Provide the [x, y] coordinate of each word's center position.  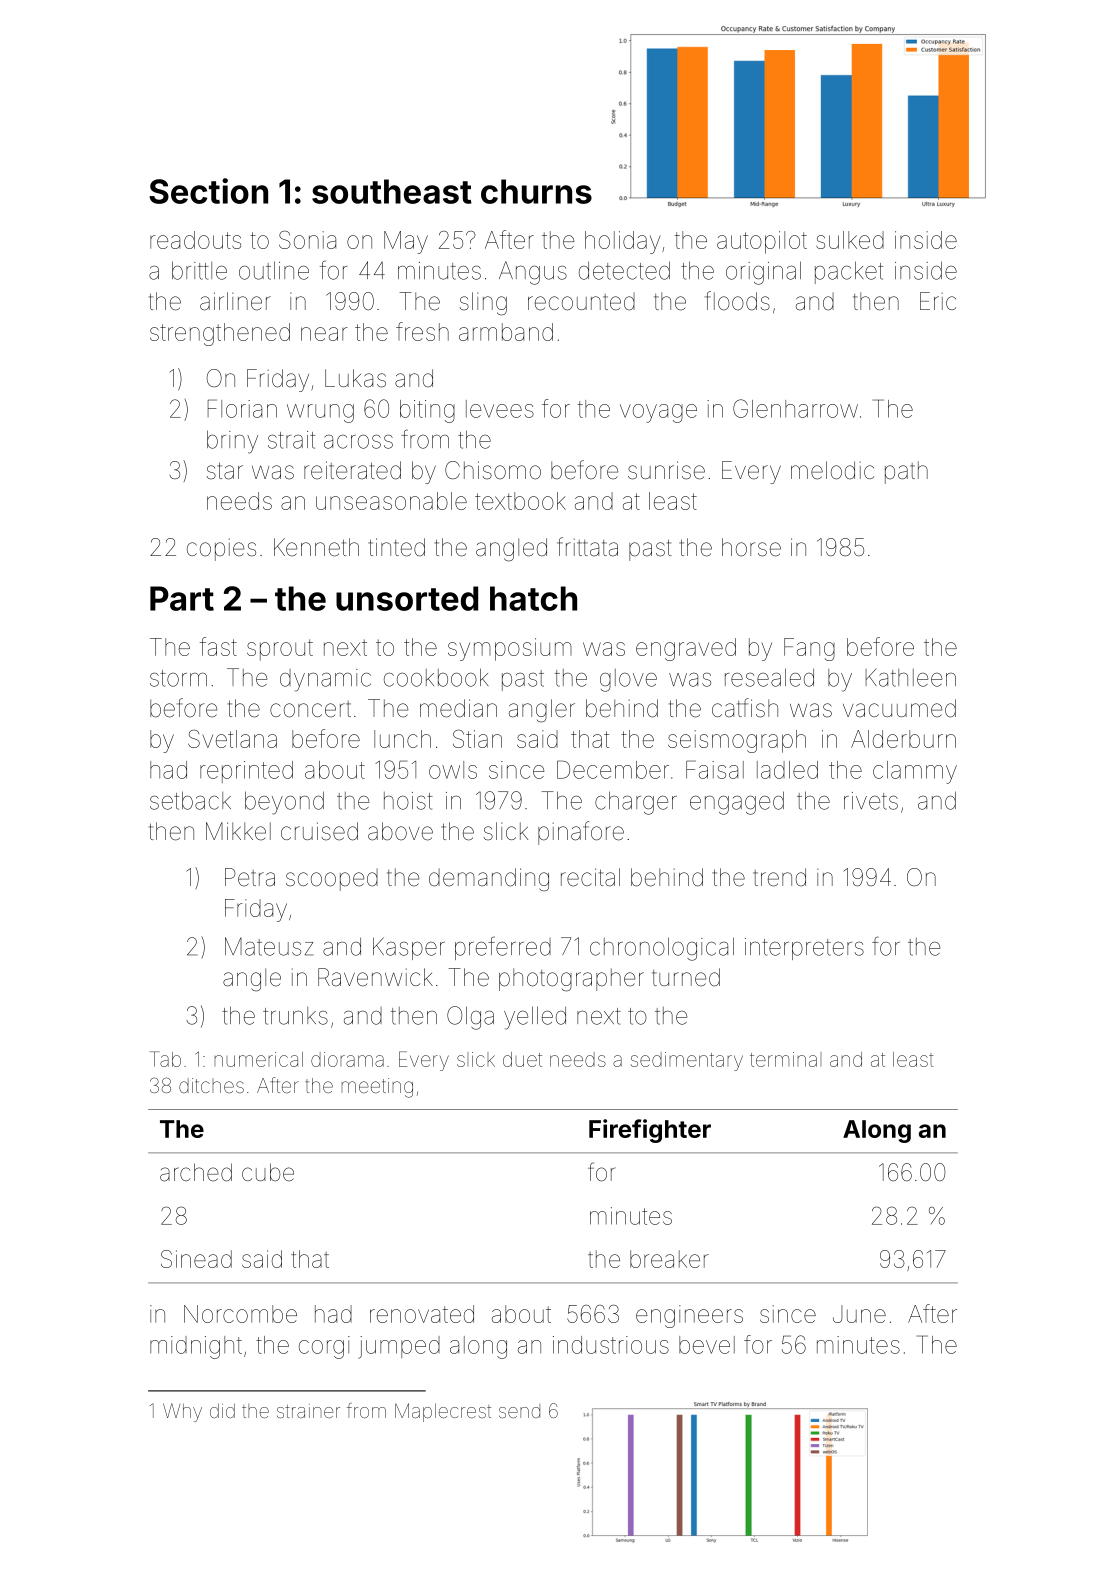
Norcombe [240, 1314]
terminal [785, 1059]
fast [218, 646]
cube [268, 1172]
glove [628, 680]
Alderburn [903, 739]
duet [522, 1059]
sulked [850, 240]
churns [536, 191]
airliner [235, 301]
